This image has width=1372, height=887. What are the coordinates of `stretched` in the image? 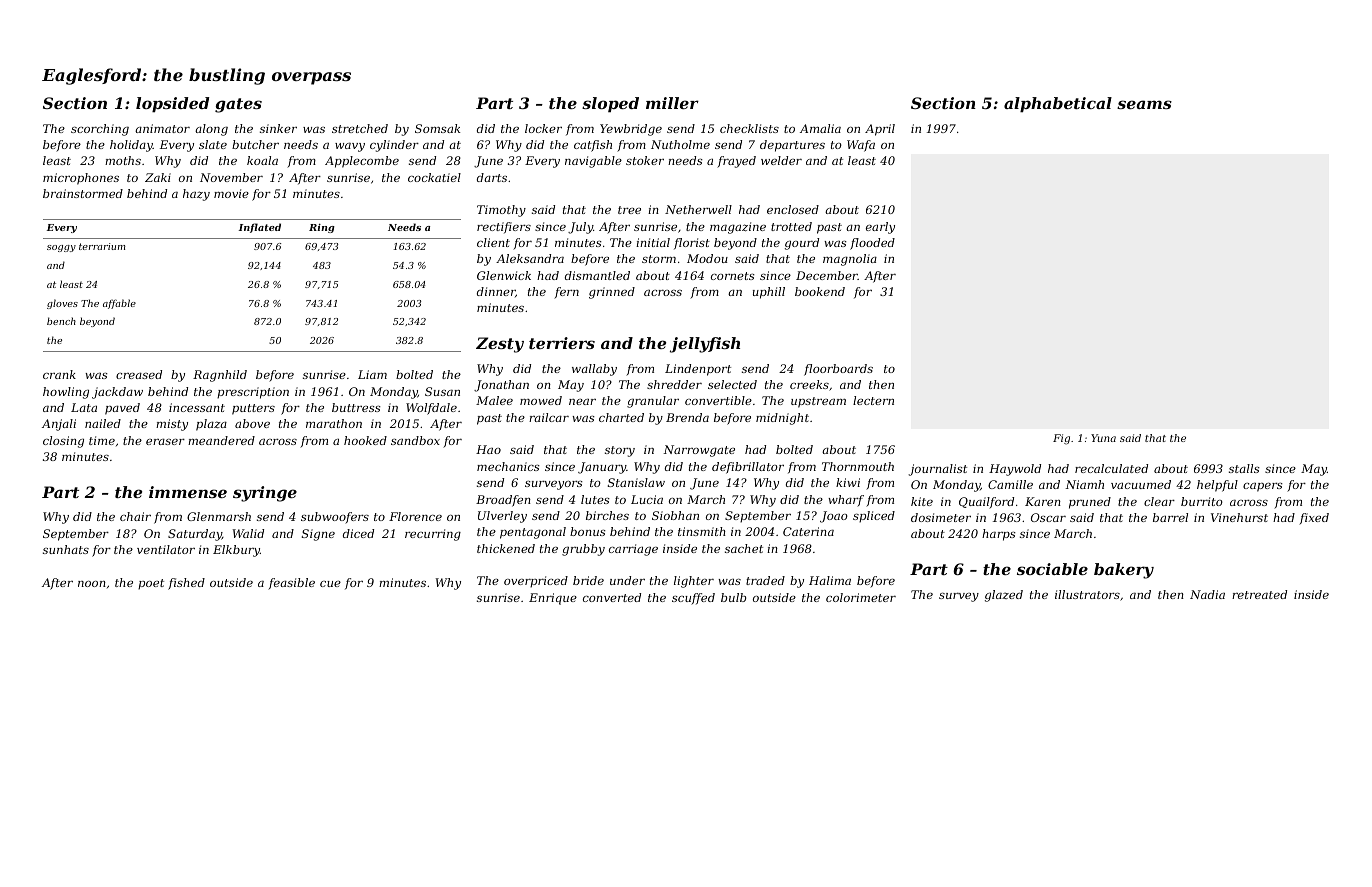 It's located at (360, 128).
